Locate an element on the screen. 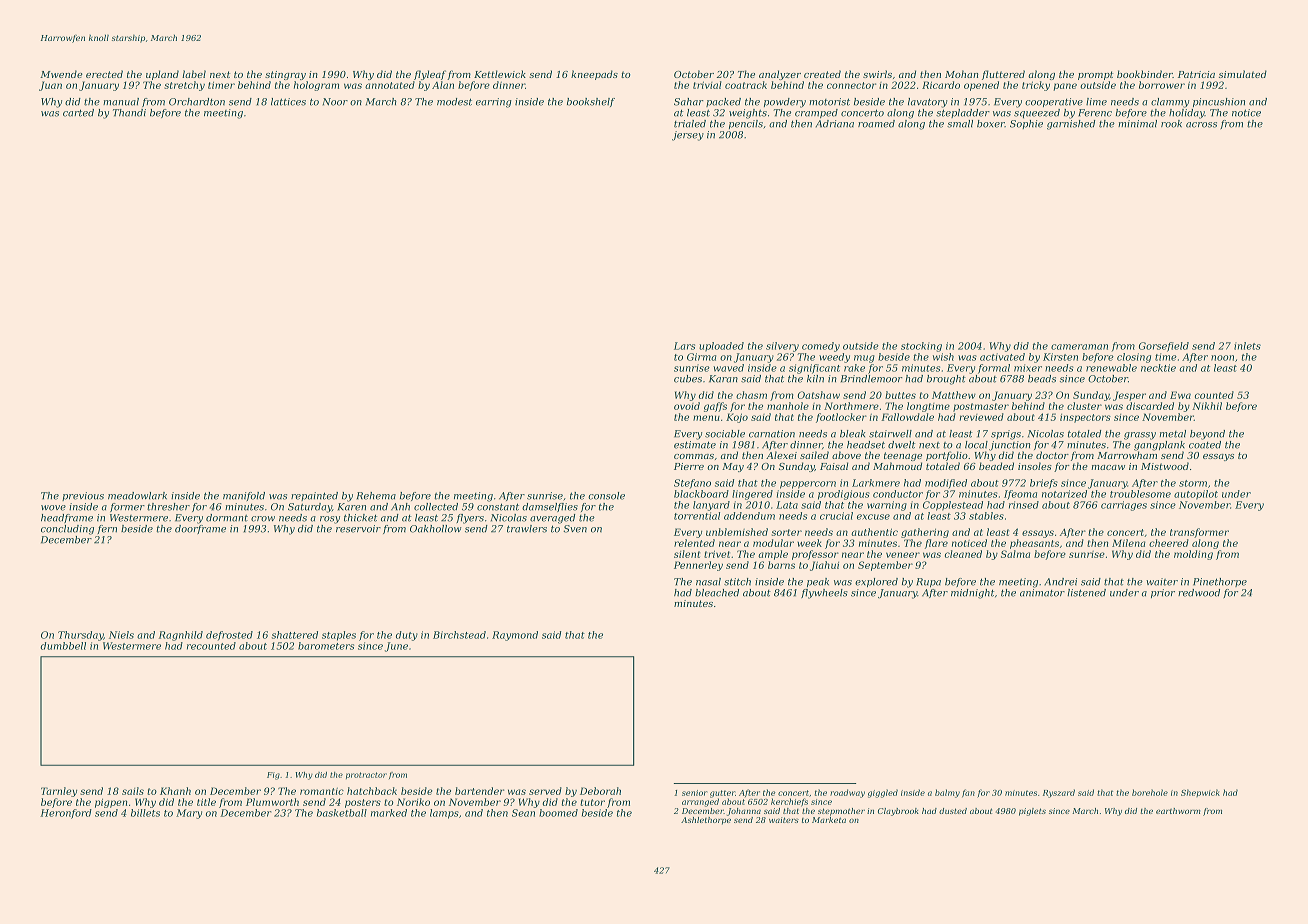  Rupa is located at coordinates (928, 582).
